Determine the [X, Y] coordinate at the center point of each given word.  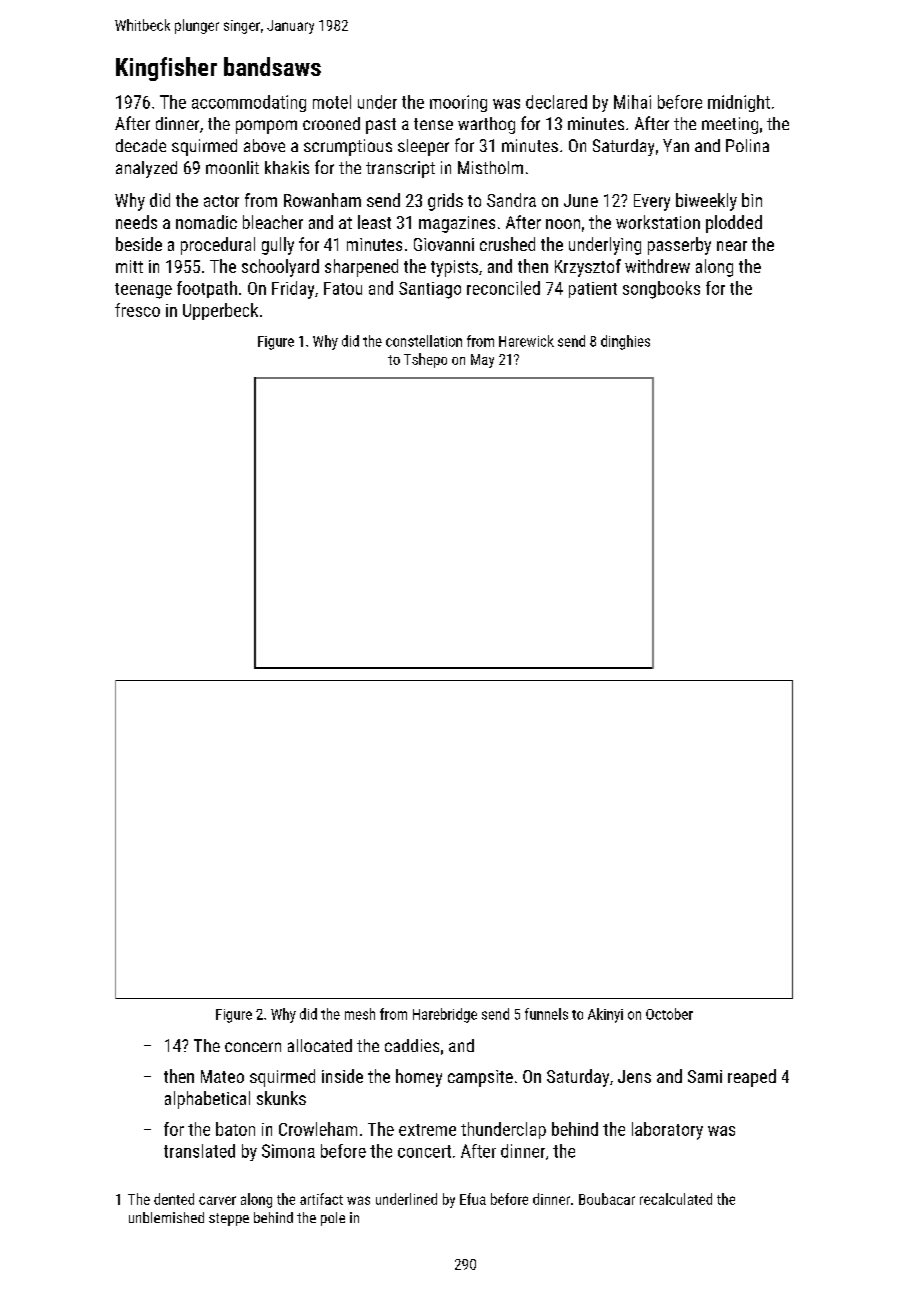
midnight [739, 103]
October [669, 1014]
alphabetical [207, 1100]
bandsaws [272, 66]
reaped [752, 1078]
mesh [360, 1014]
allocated [320, 1045]
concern [253, 1047]
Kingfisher [166, 69]
